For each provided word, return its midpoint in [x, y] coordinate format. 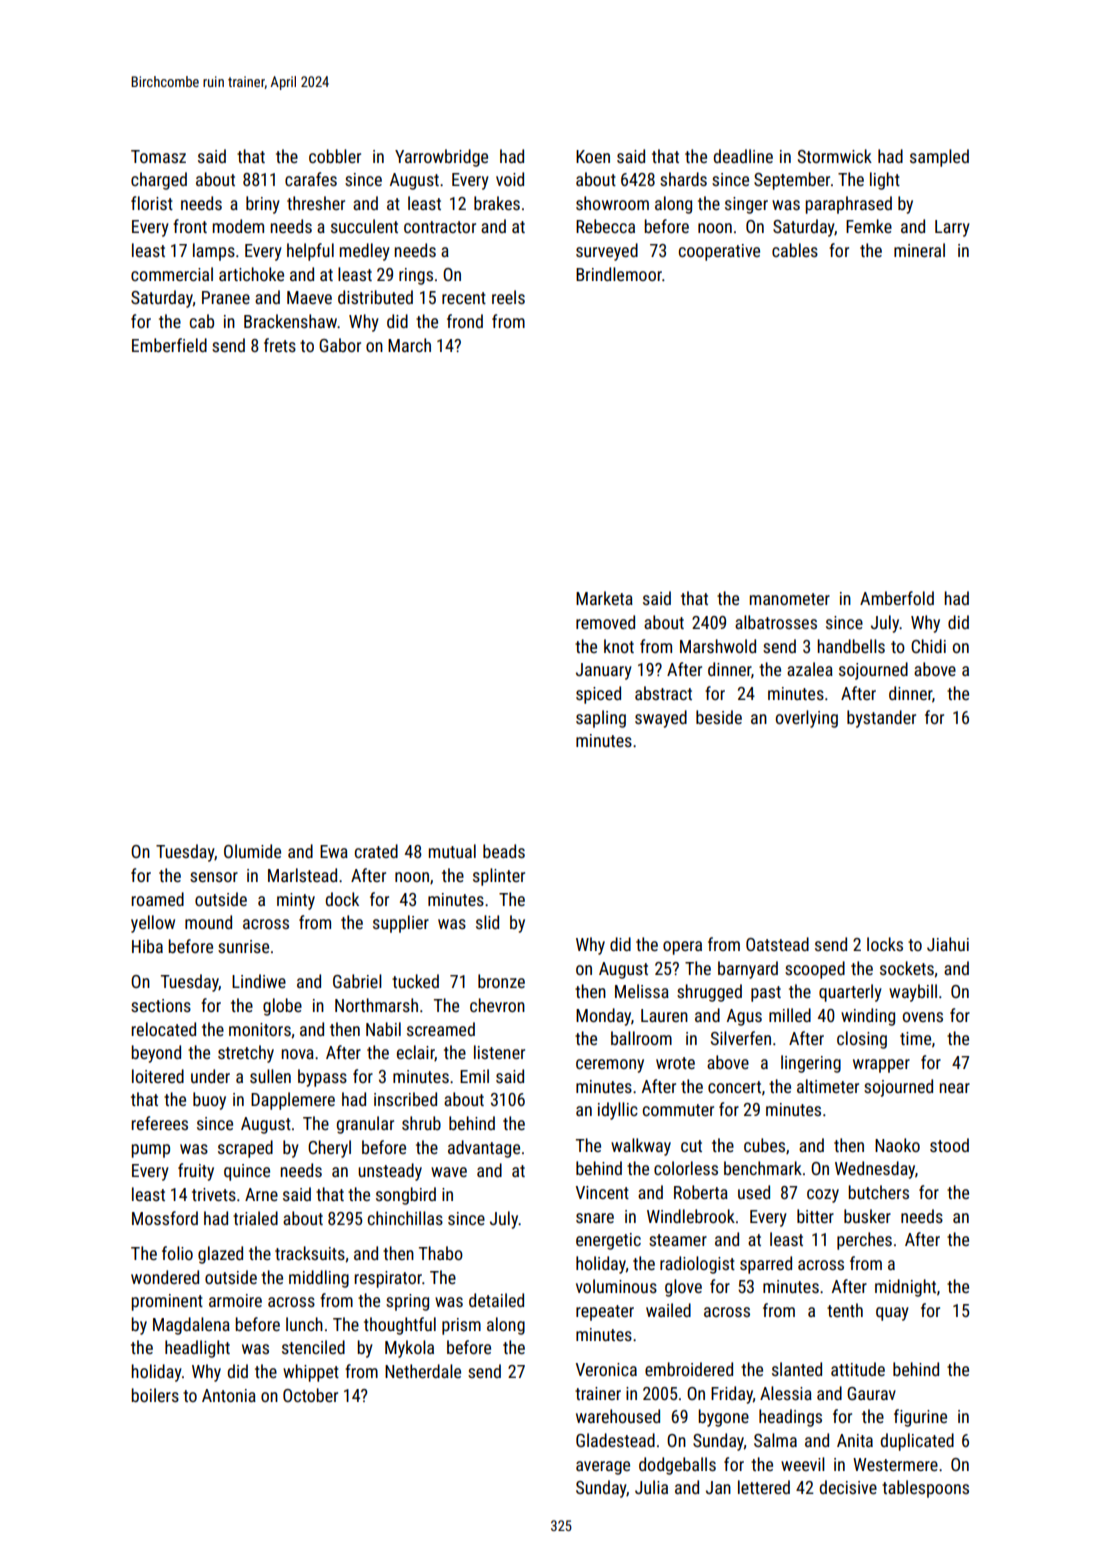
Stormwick [835, 156]
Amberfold [897, 598]
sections [161, 1005]
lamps [214, 252]
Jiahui [948, 944]
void [510, 179]
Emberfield [169, 345]
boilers [155, 1395]
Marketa [604, 598]
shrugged [709, 993]
